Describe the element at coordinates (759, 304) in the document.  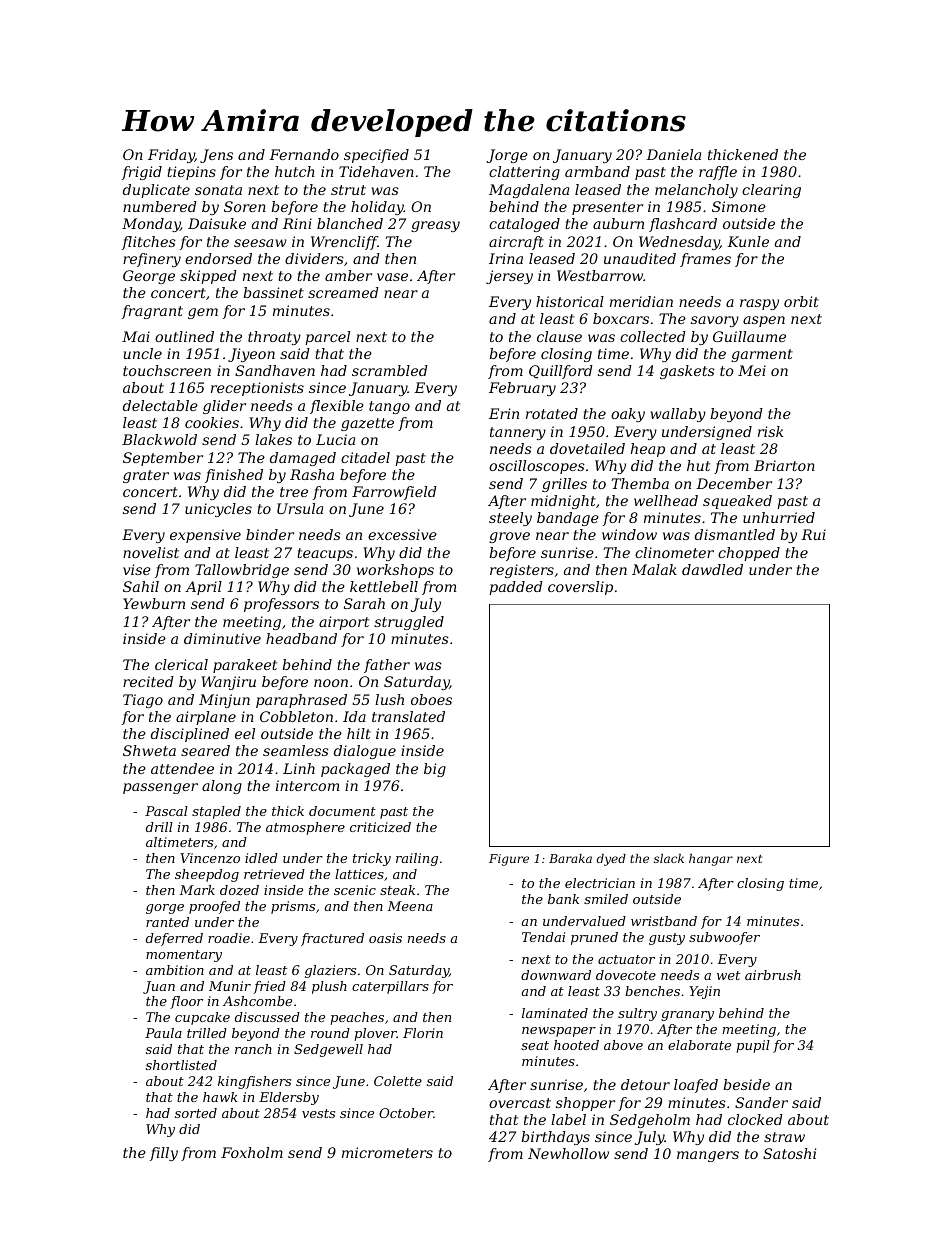
I see `raspy` at that location.
